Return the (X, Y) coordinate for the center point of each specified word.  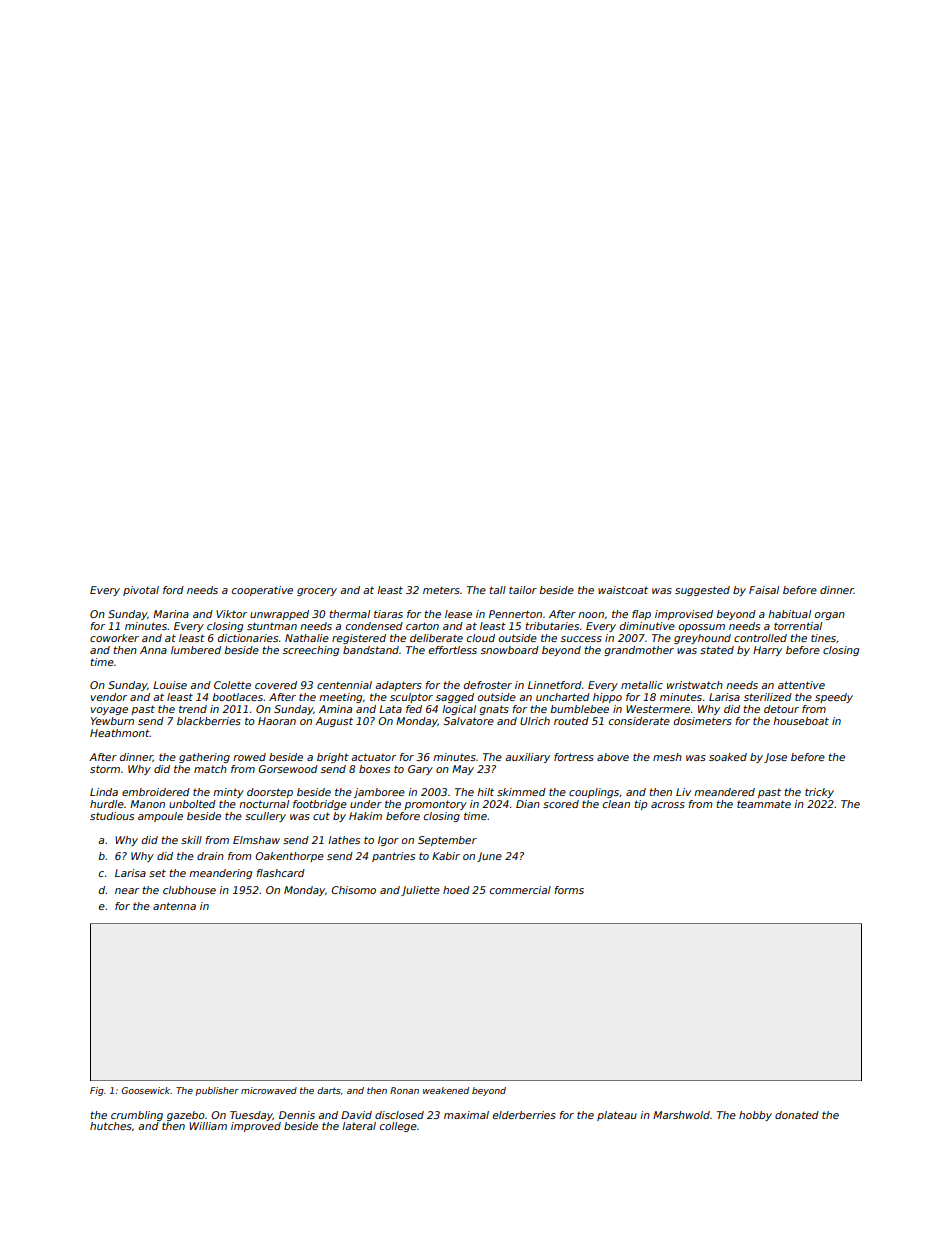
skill (191, 840)
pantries (393, 857)
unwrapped (279, 615)
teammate (764, 804)
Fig (97, 1091)
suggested (702, 591)
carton (422, 626)
